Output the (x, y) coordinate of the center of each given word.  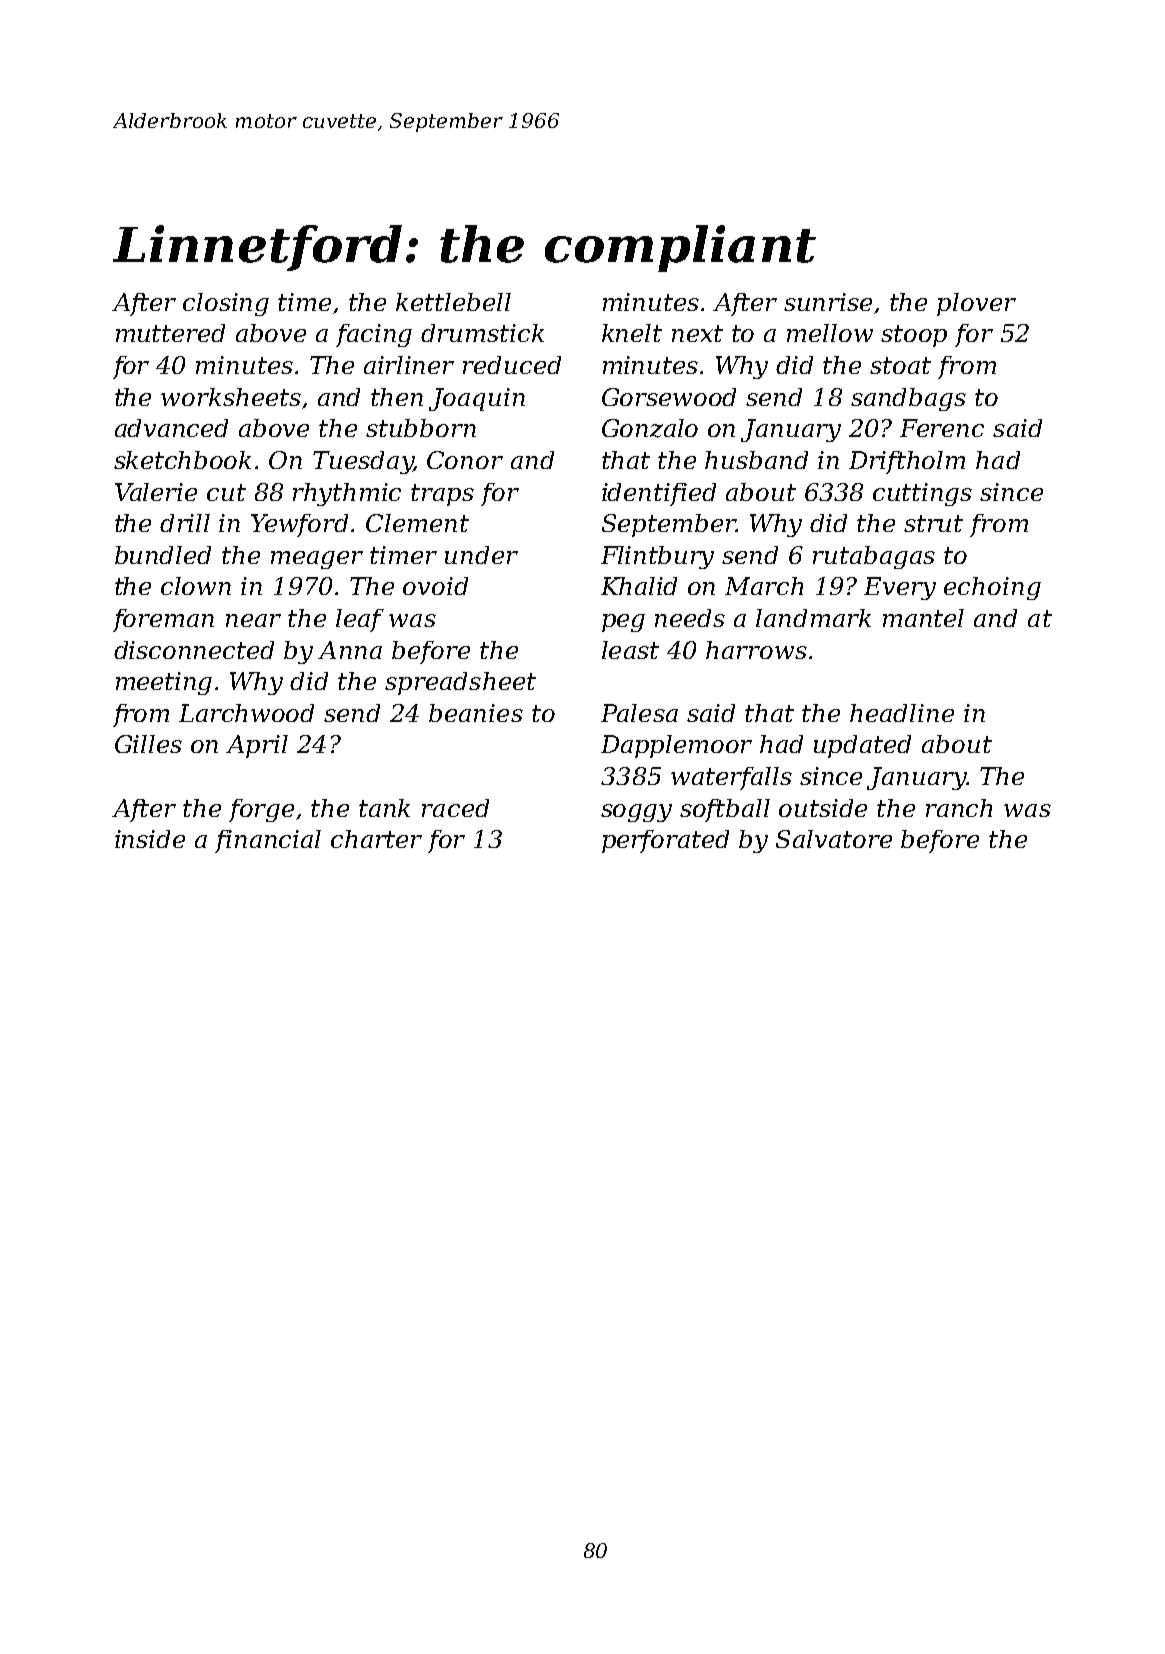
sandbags (908, 399)
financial (268, 841)
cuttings (922, 494)
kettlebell (453, 302)
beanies (476, 713)
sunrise (828, 302)
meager (317, 560)
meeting (164, 683)
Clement (417, 523)
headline (902, 713)
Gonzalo (650, 428)
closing (226, 304)
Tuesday (363, 462)
